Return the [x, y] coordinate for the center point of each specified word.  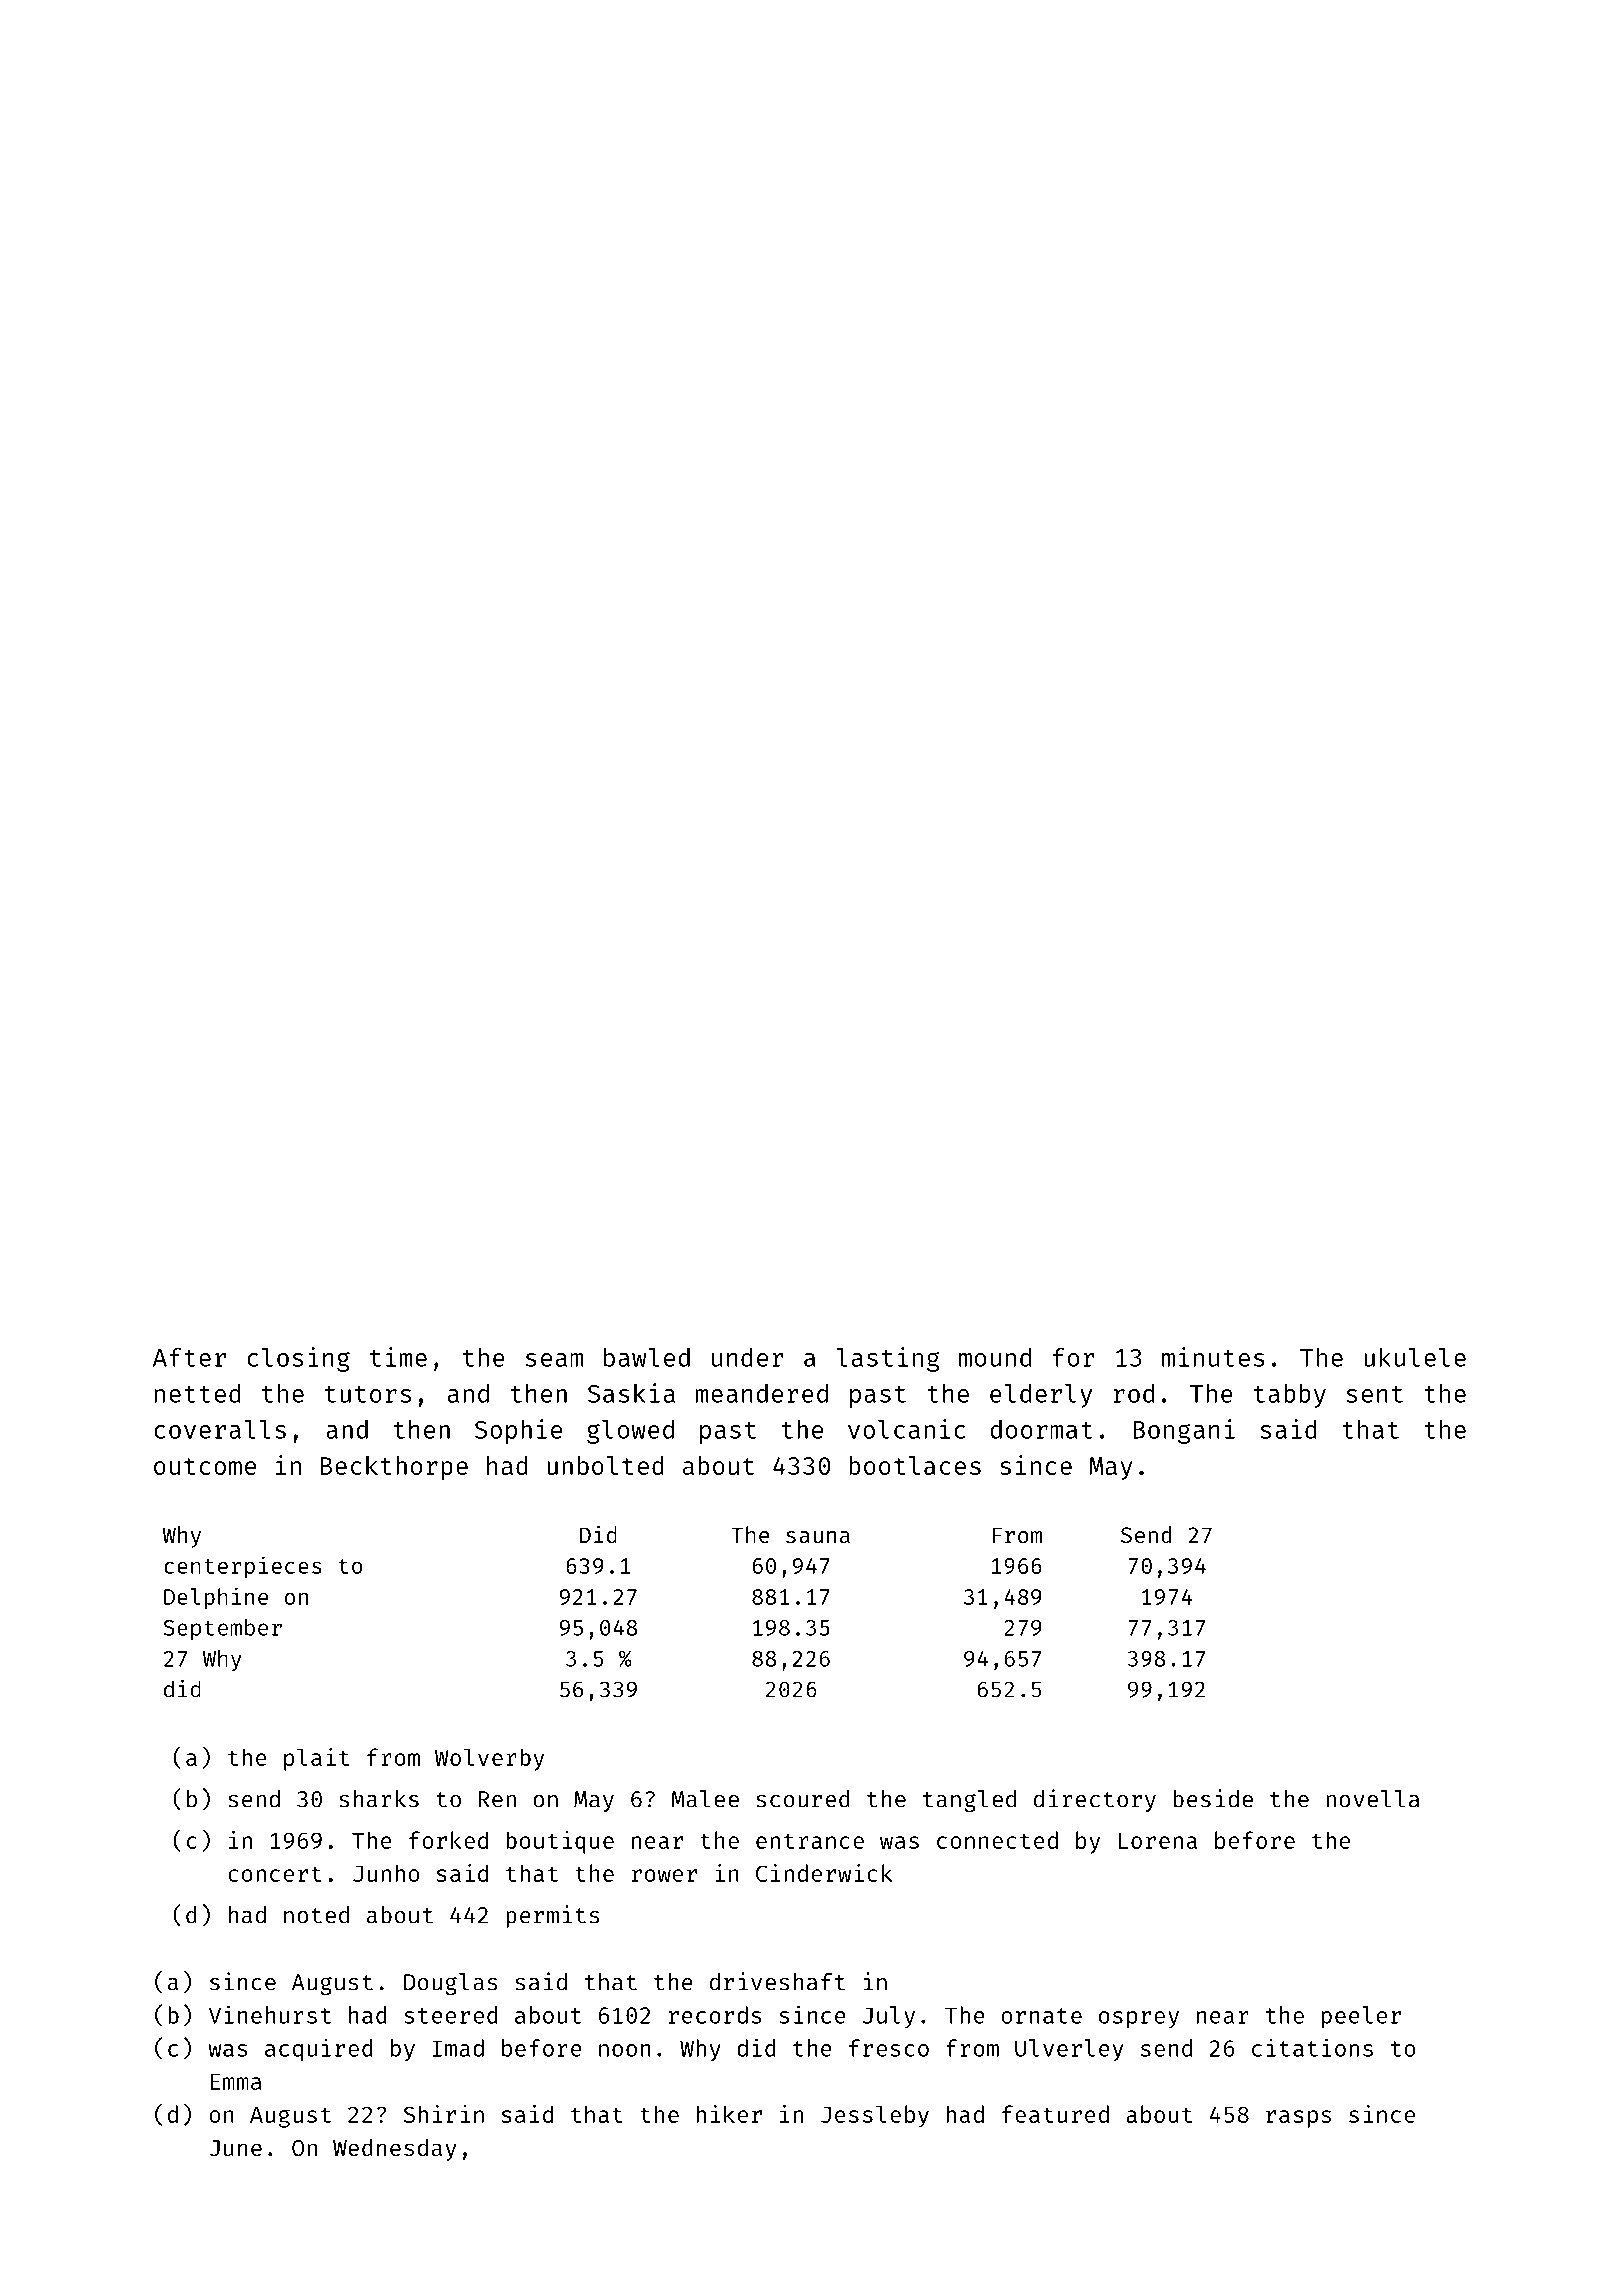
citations [1312, 2047]
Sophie [518, 1431]
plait [316, 1759]
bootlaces [915, 1465]
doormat [1041, 1429]
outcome [205, 1466]
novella [1373, 1799]
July [889, 2017]
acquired [319, 2050]
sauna [818, 1537]
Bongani [1184, 1431]
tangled [969, 1801]
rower [664, 1875]
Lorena [1158, 1841]
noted [316, 1915]
